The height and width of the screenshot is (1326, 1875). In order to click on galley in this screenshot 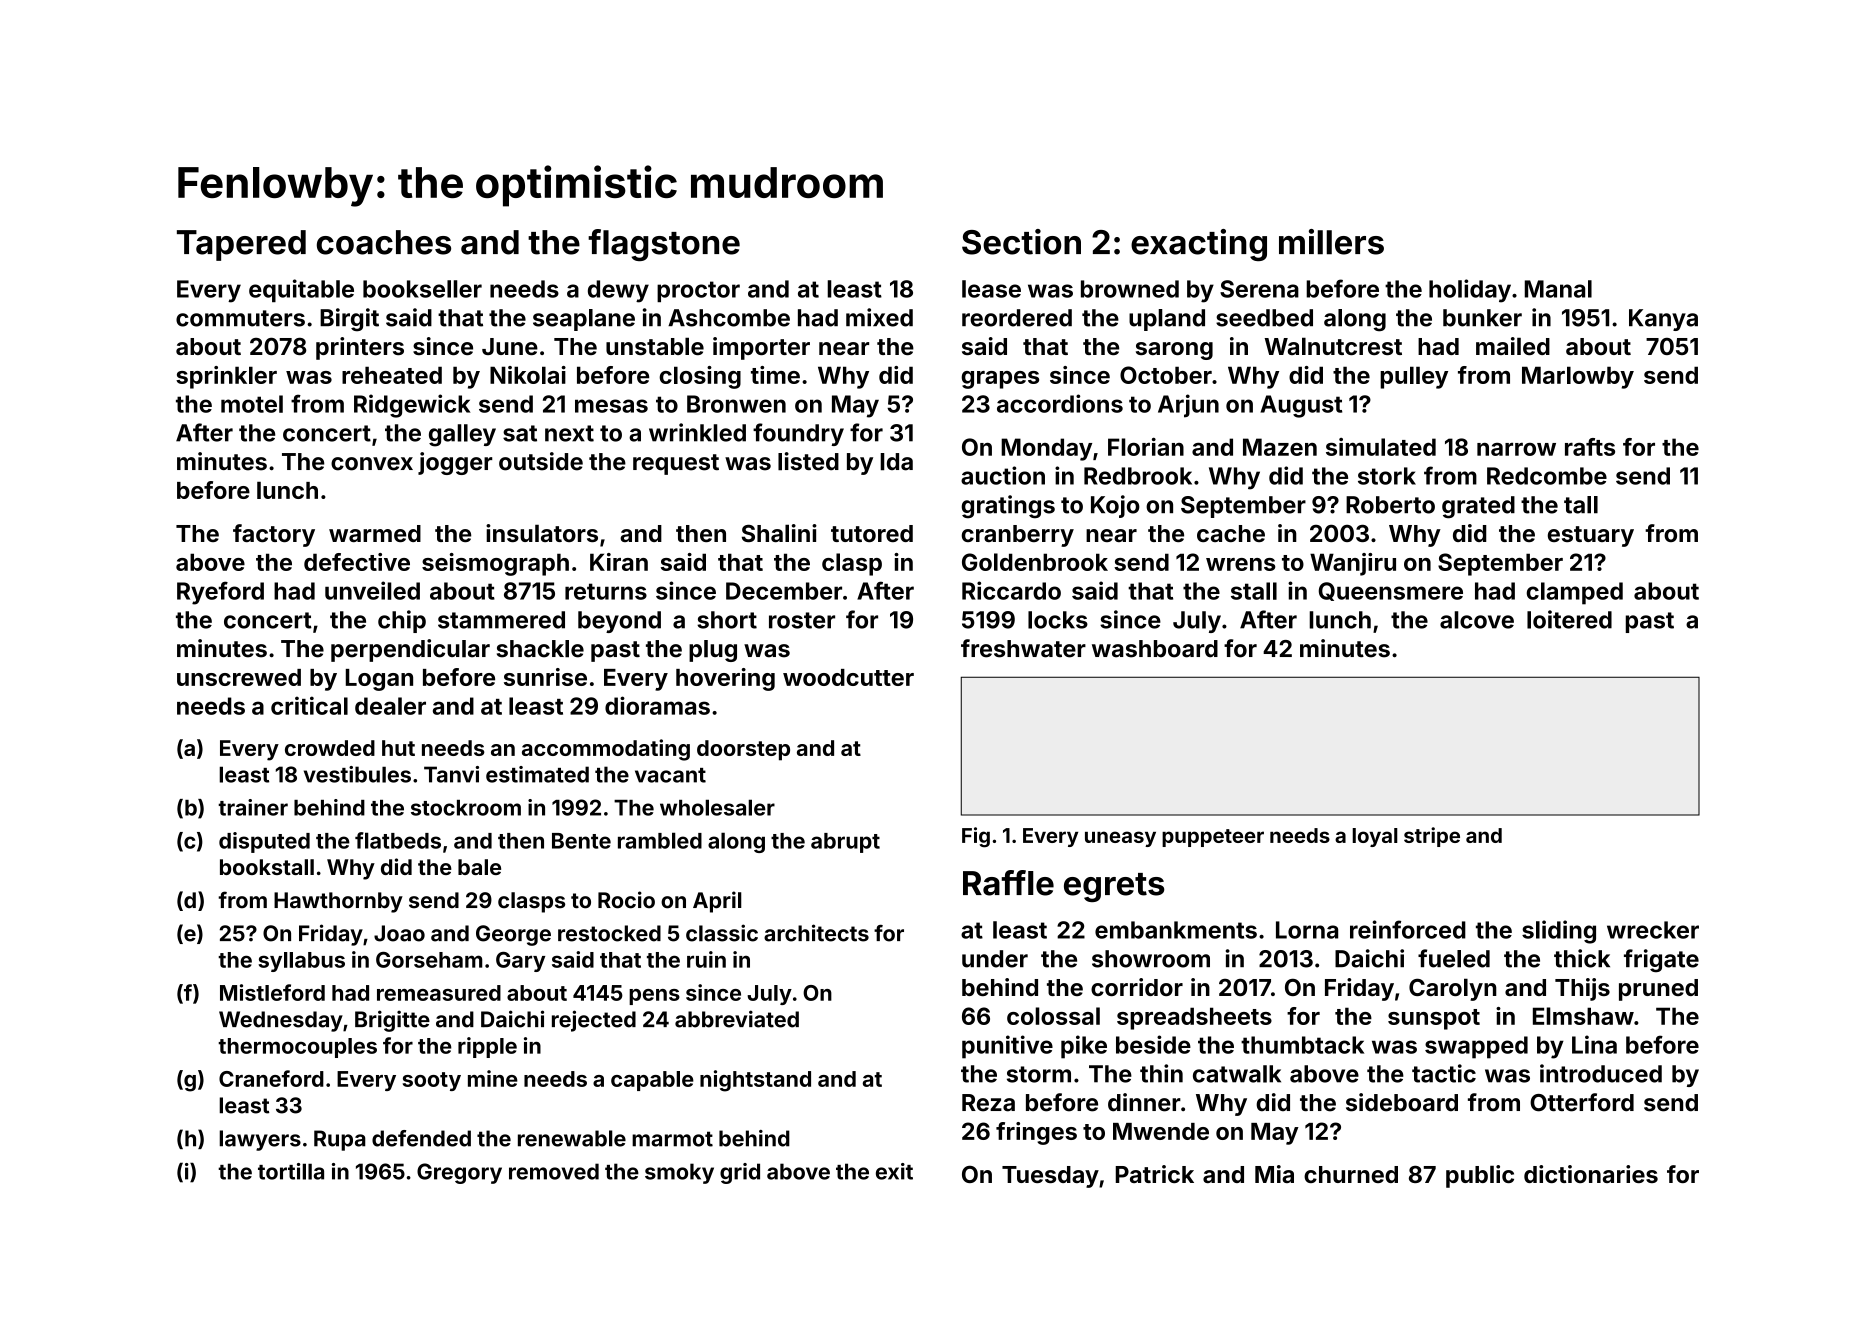, I will do `click(462, 435)`.
